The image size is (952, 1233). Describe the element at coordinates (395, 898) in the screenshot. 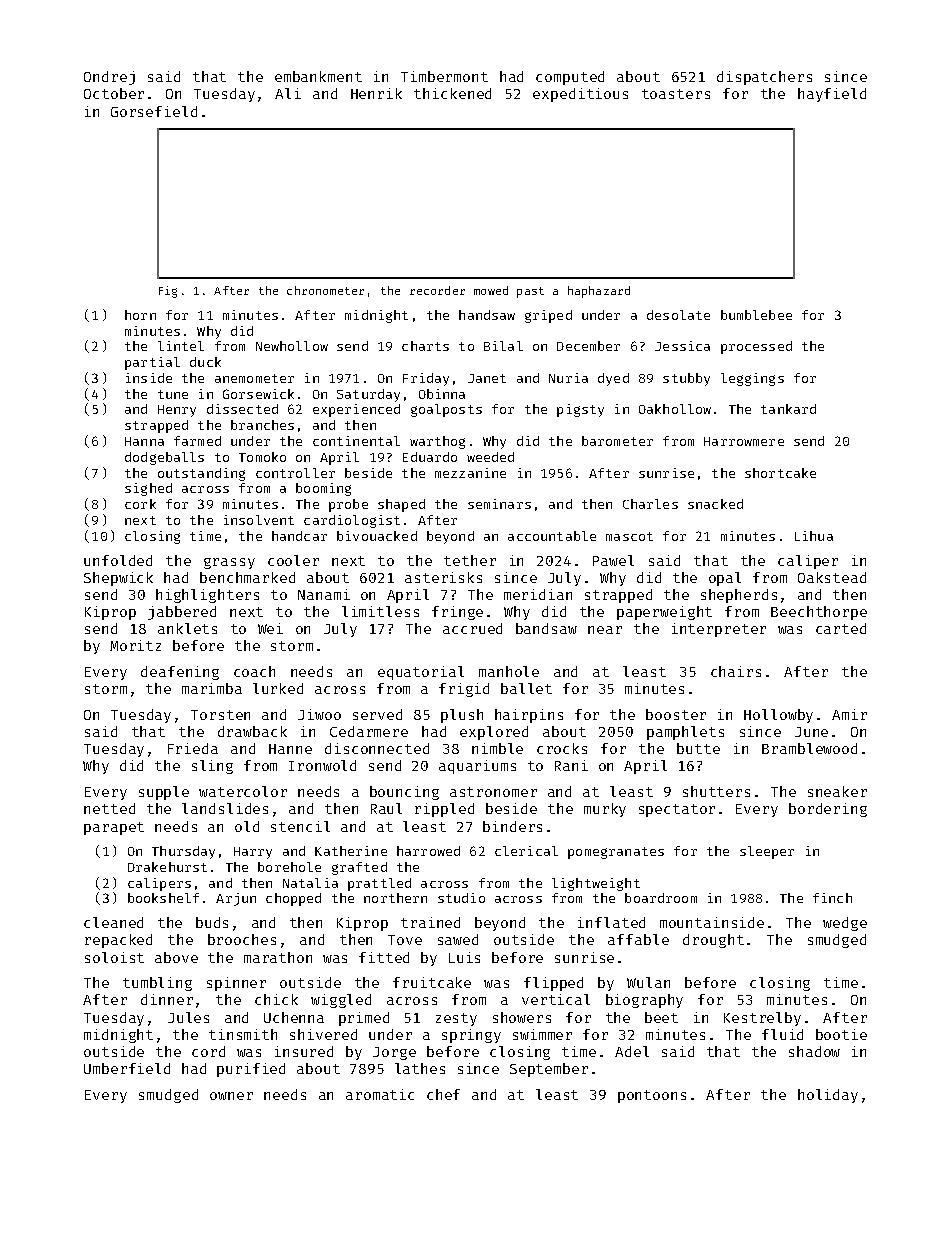

I see `northern` at that location.
